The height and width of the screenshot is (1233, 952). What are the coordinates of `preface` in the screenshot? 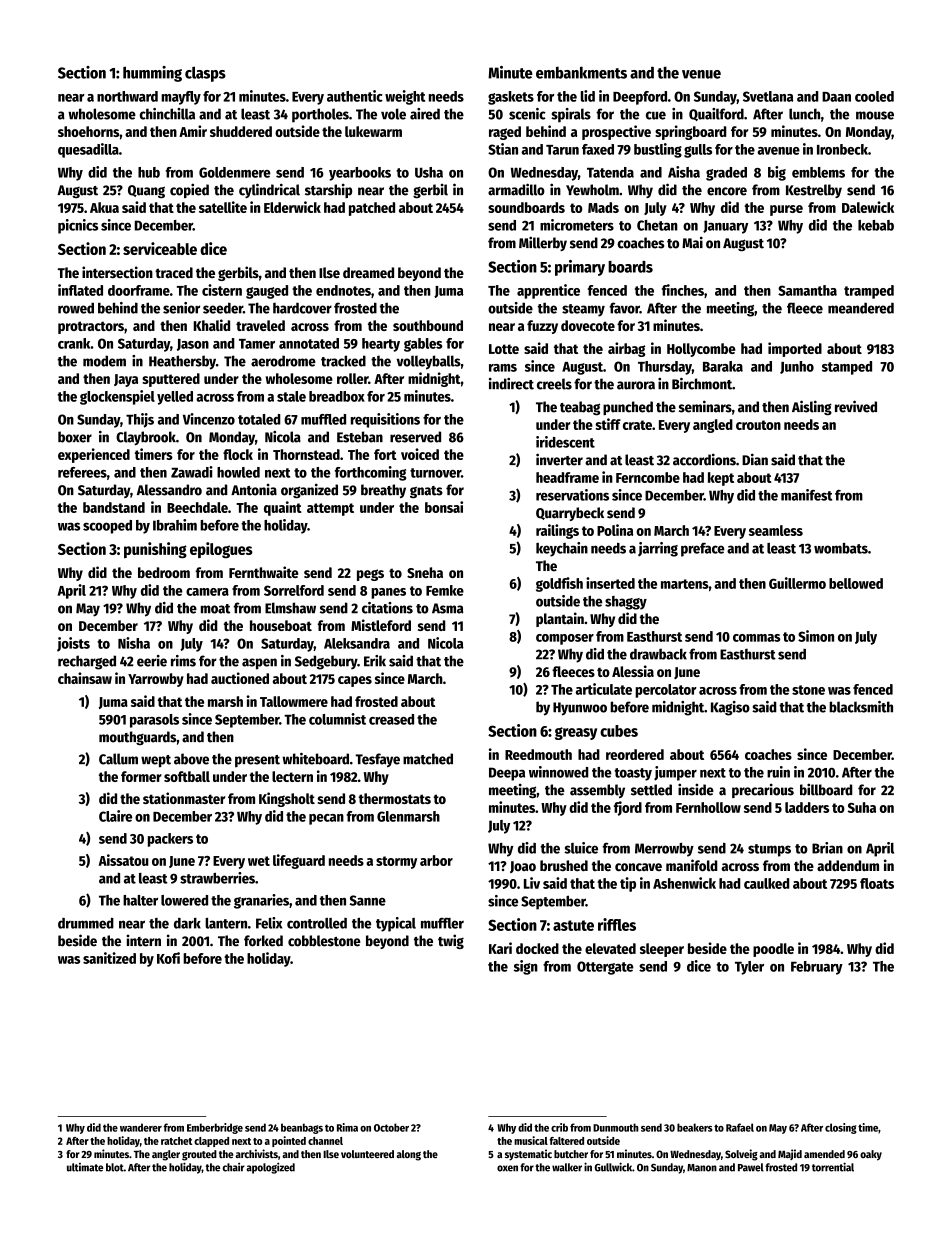 It's located at (703, 549).
